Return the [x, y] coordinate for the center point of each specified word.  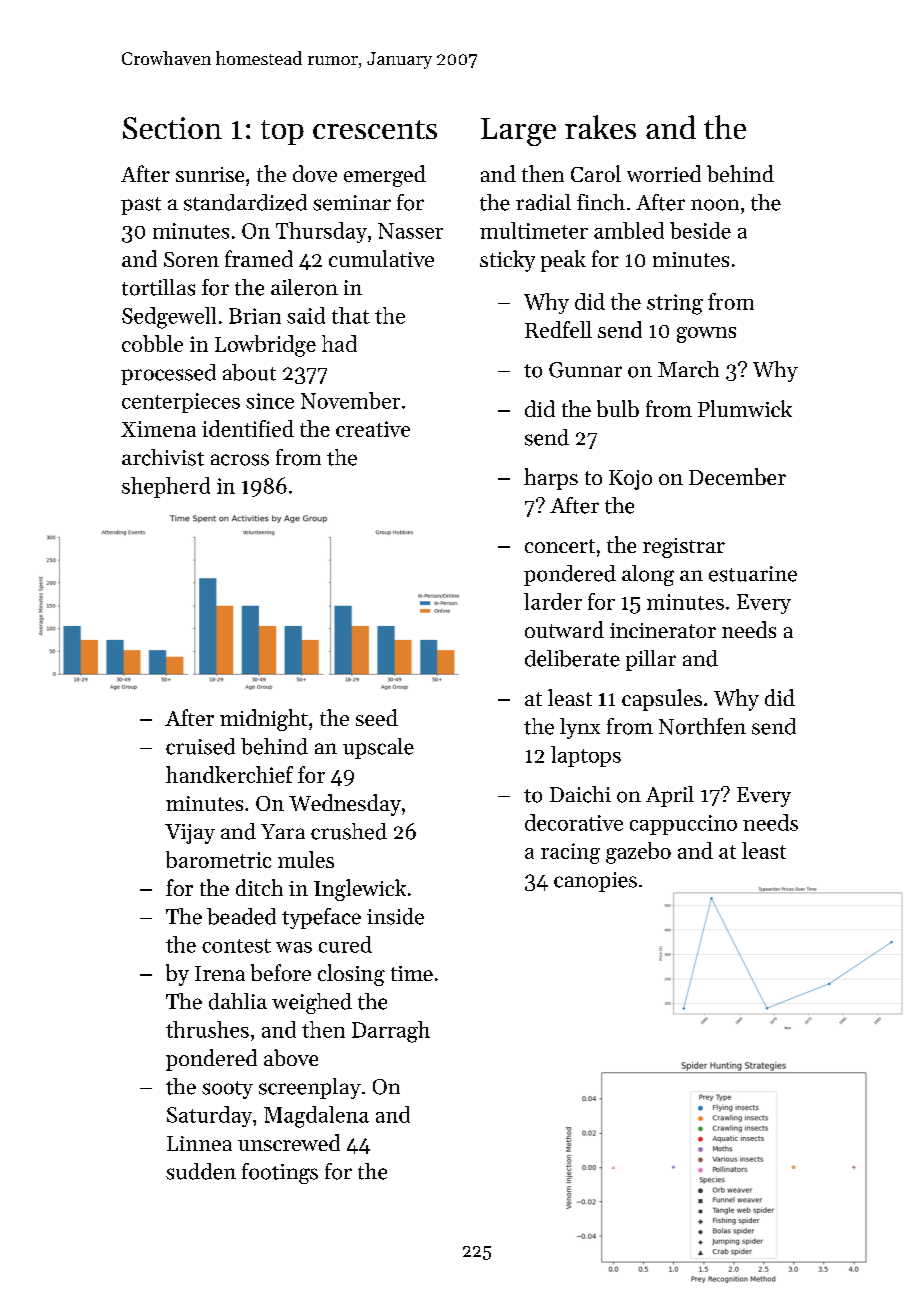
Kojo [630, 480]
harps [551, 479]
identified [248, 428]
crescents [375, 129]
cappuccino [683, 825]
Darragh [391, 1032]
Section [172, 128]
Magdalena [316, 1117]
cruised [200, 746]
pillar [651, 660]
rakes [600, 127]
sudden [201, 1171]
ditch [259, 887]
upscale [378, 748]
